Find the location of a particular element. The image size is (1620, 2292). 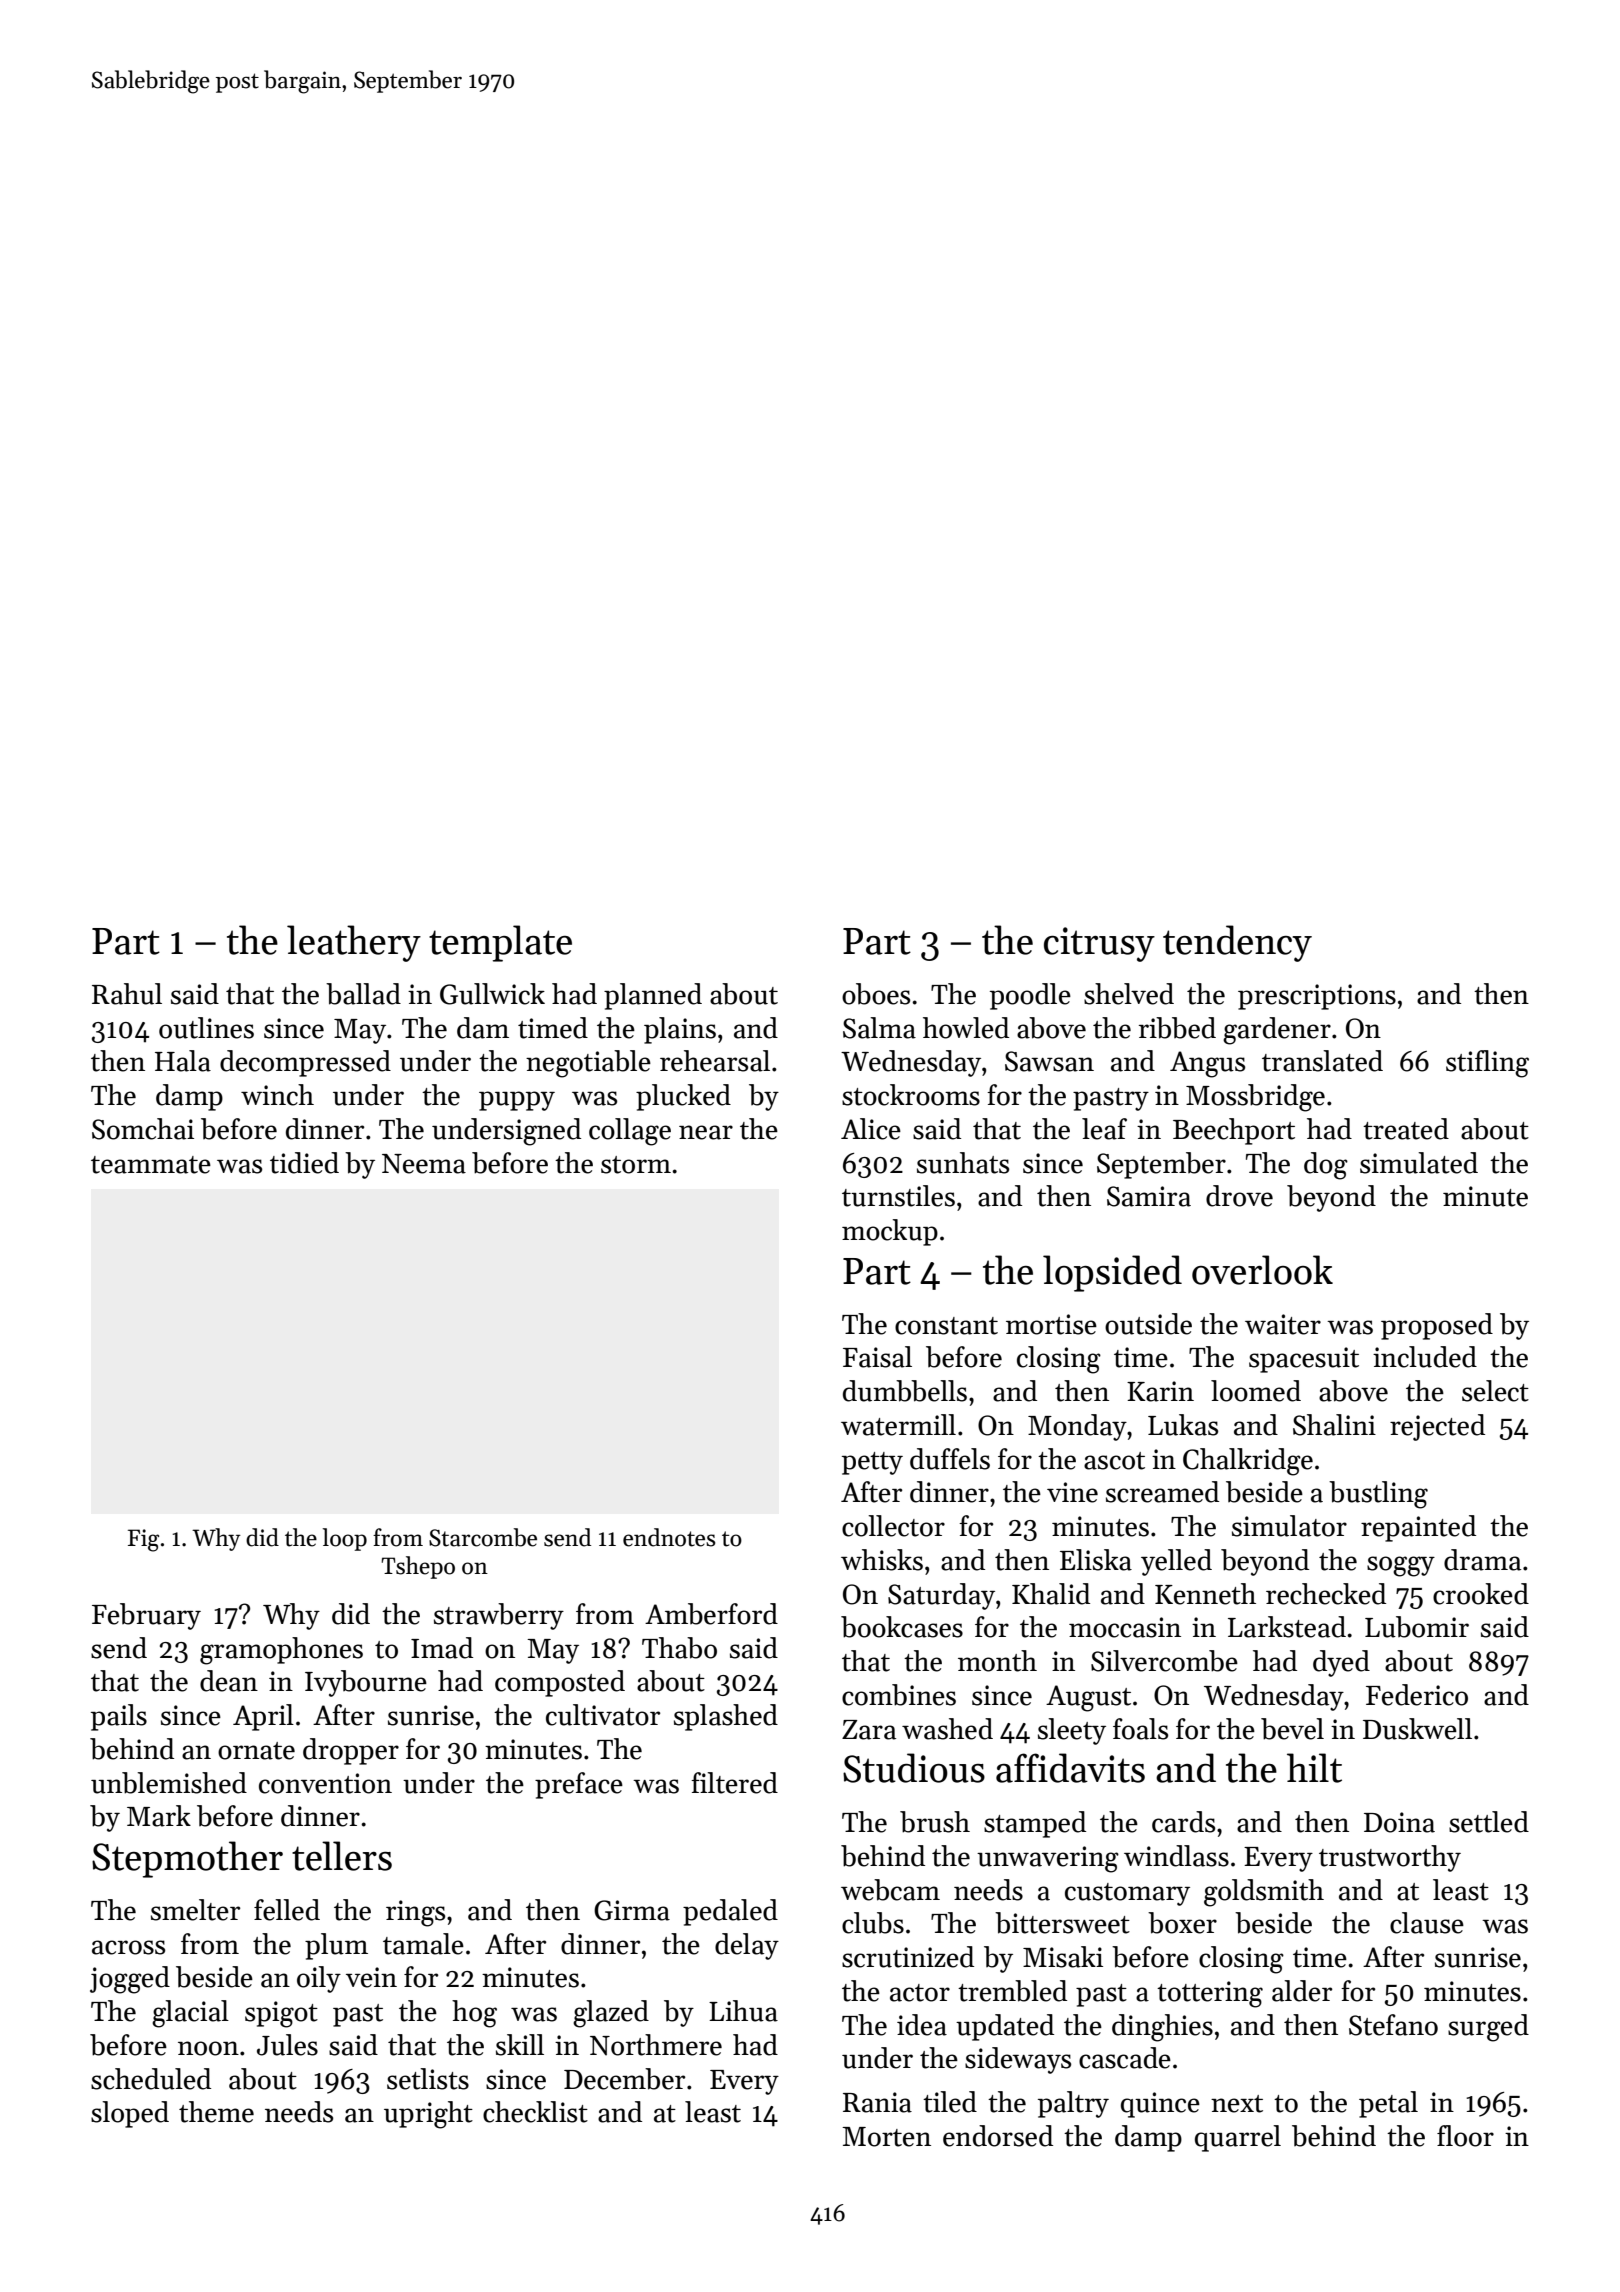

Faisal is located at coordinates (877, 1357).
